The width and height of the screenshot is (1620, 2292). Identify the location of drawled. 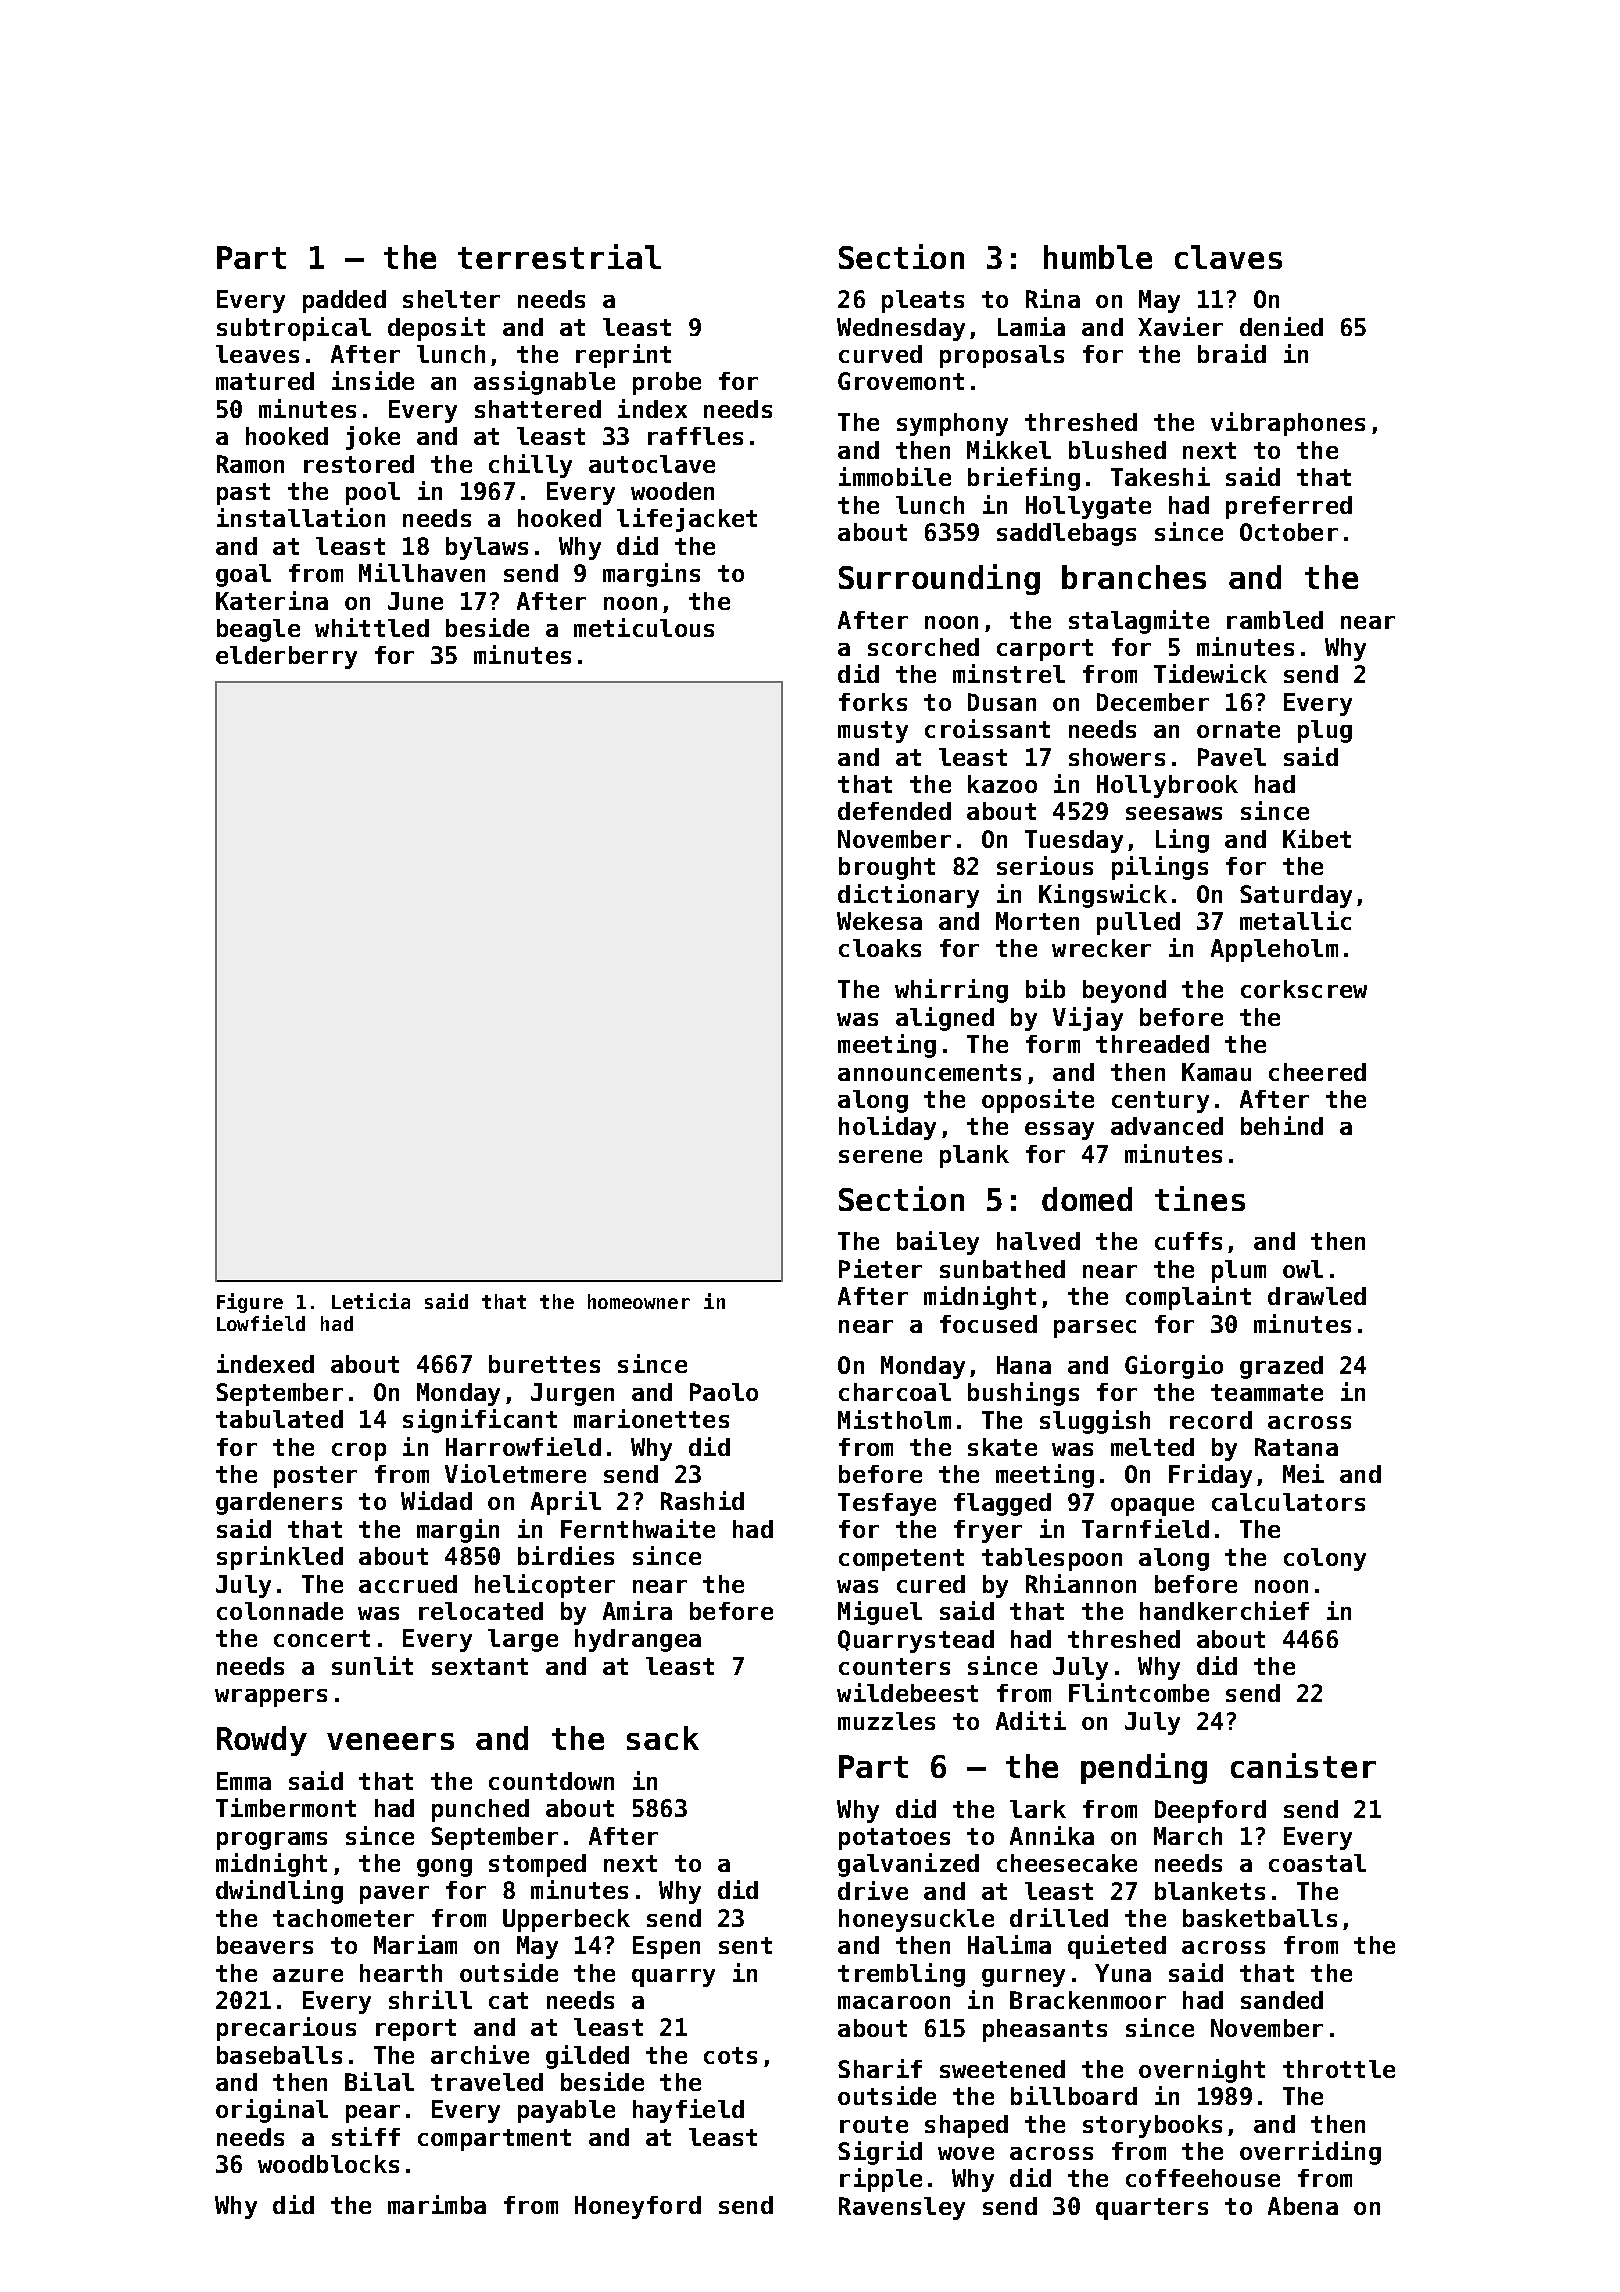
(1317, 1296).
